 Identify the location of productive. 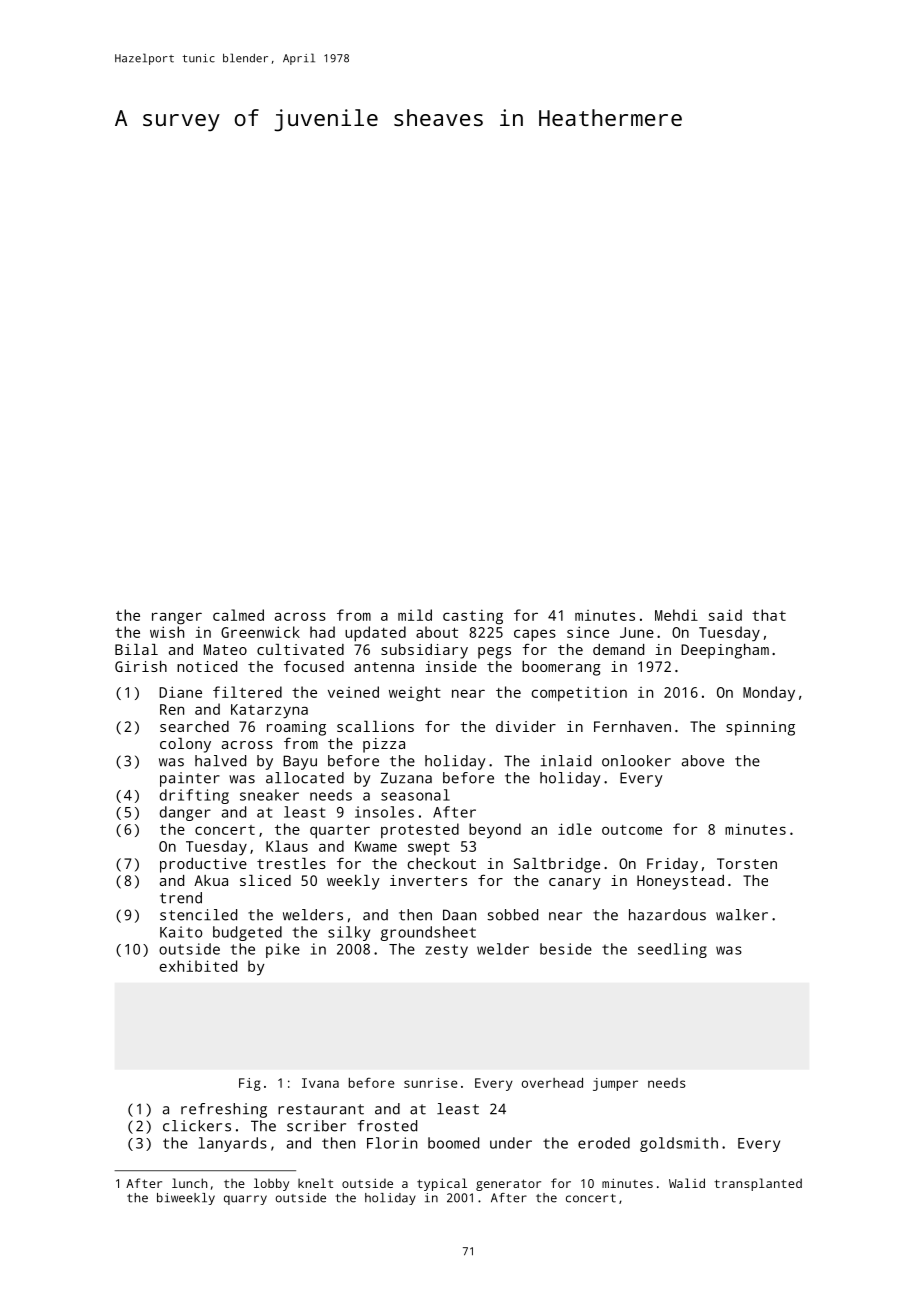
(203, 865).
